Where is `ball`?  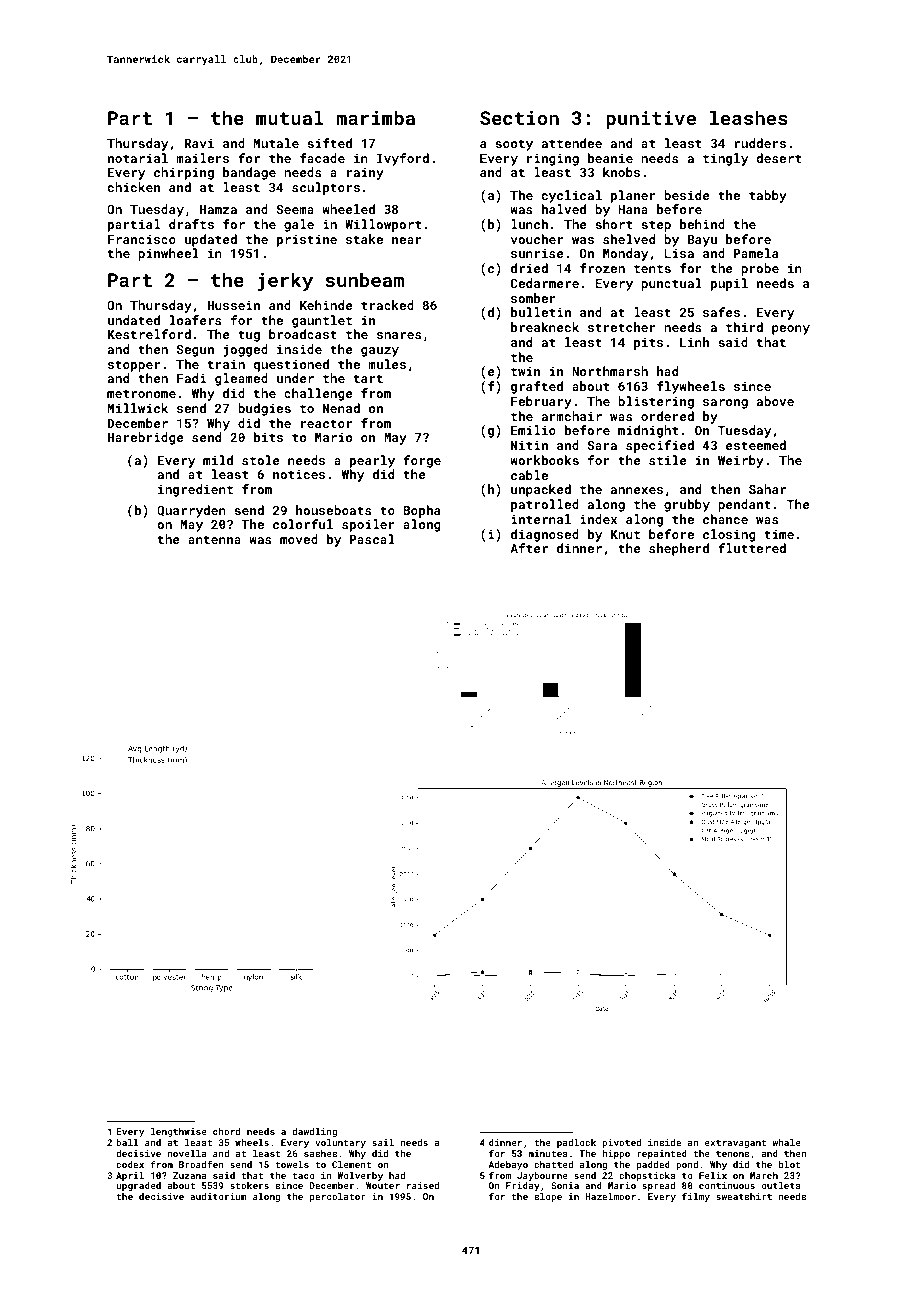
ball is located at coordinates (127, 1142).
